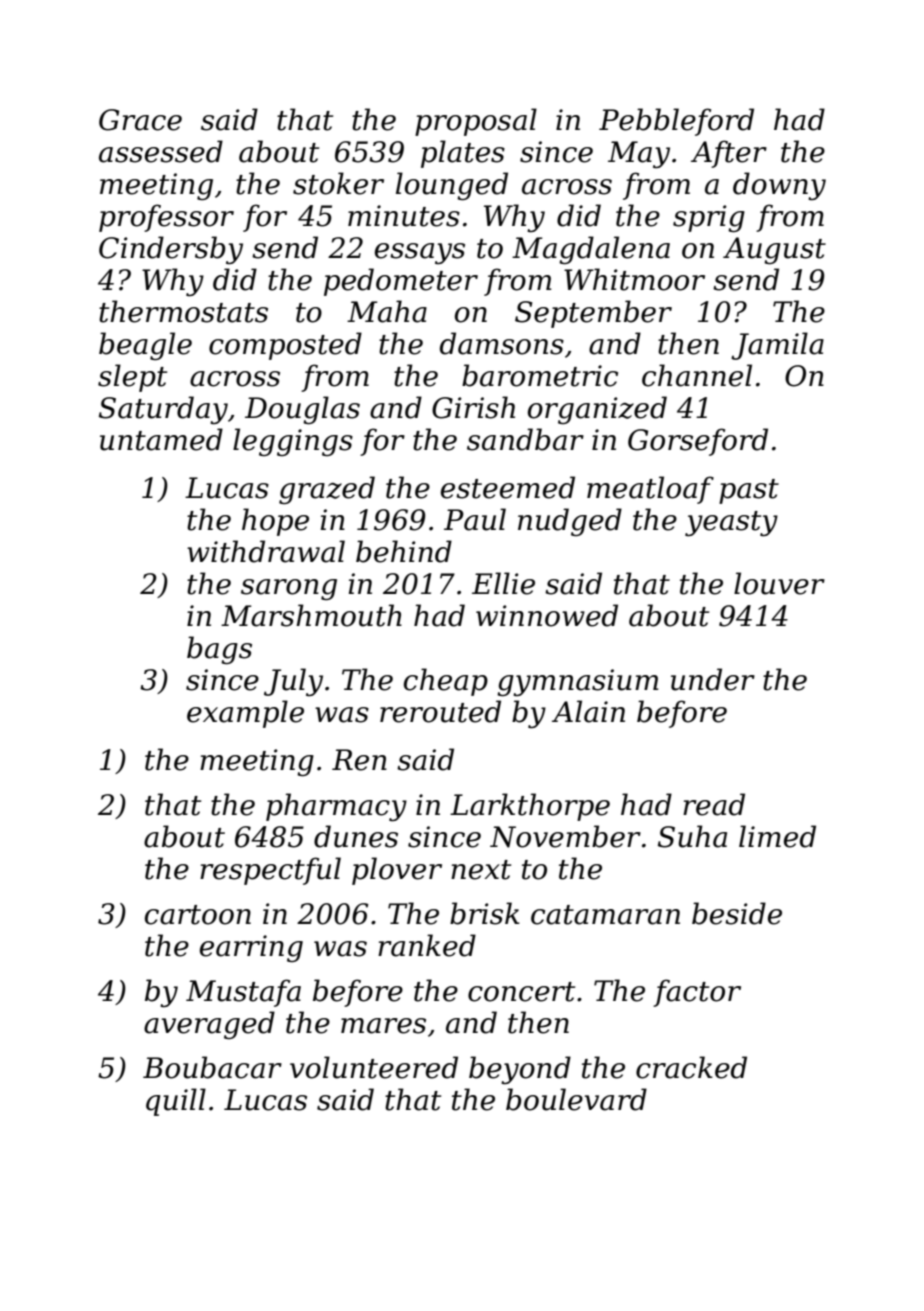 This screenshot has height=1311, width=924. What do you see at coordinates (209, 1025) in the screenshot?
I see `averaged` at bounding box center [209, 1025].
